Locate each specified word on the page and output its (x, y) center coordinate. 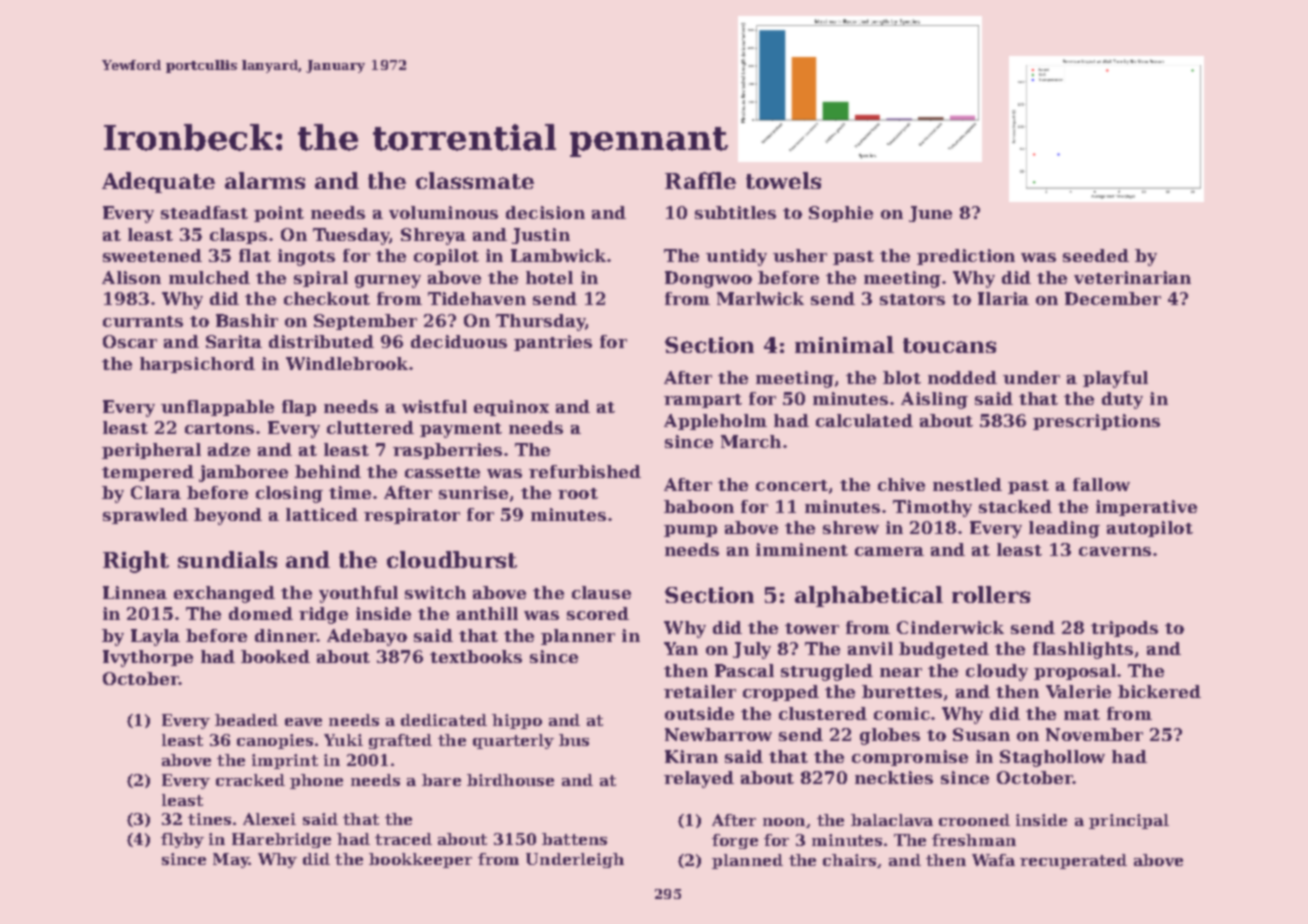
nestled (967, 484)
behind (328, 471)
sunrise (473, 492)
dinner (286, 635)
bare (441, 780)
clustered (823, 713)
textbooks (476, 656)
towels (783, 180)
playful (1115, 379)
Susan (981, 734)
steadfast (204, 212)
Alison (131, 277)
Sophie (841, 214)
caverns (1115, 551)
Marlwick (760, 298)
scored (598, 613)
